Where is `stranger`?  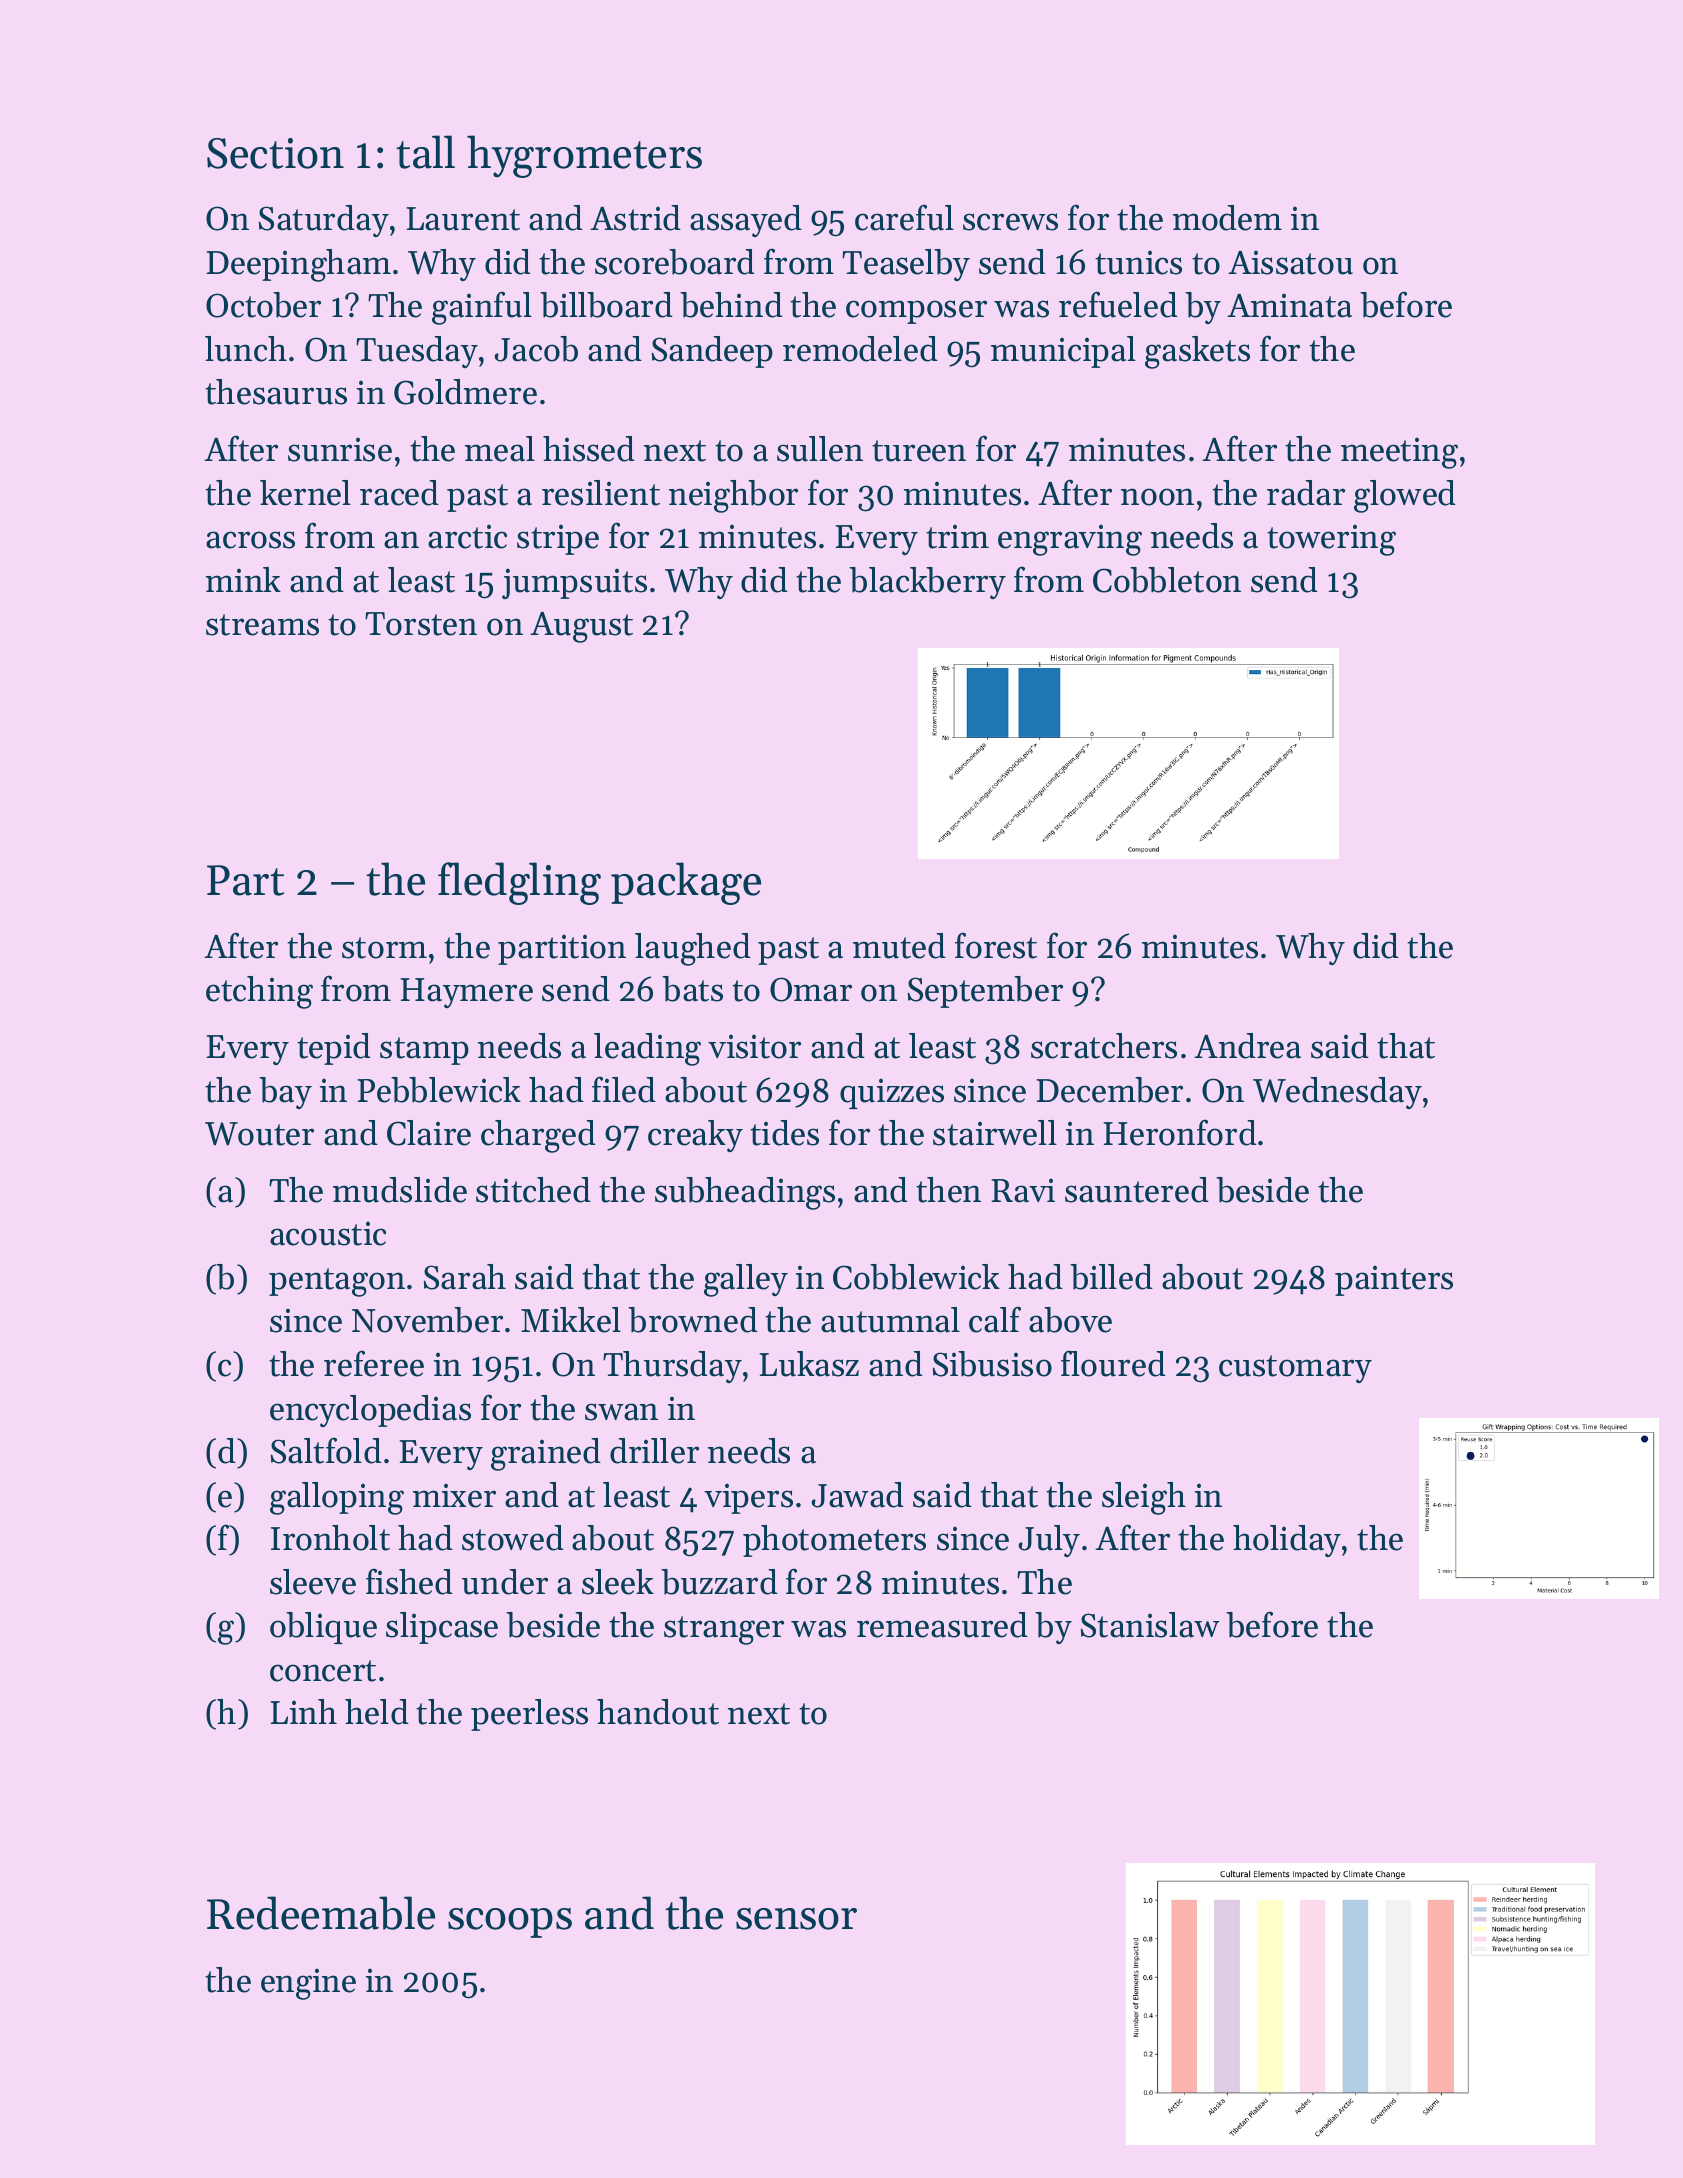
stranger is located at coordinates (724, 1630).
